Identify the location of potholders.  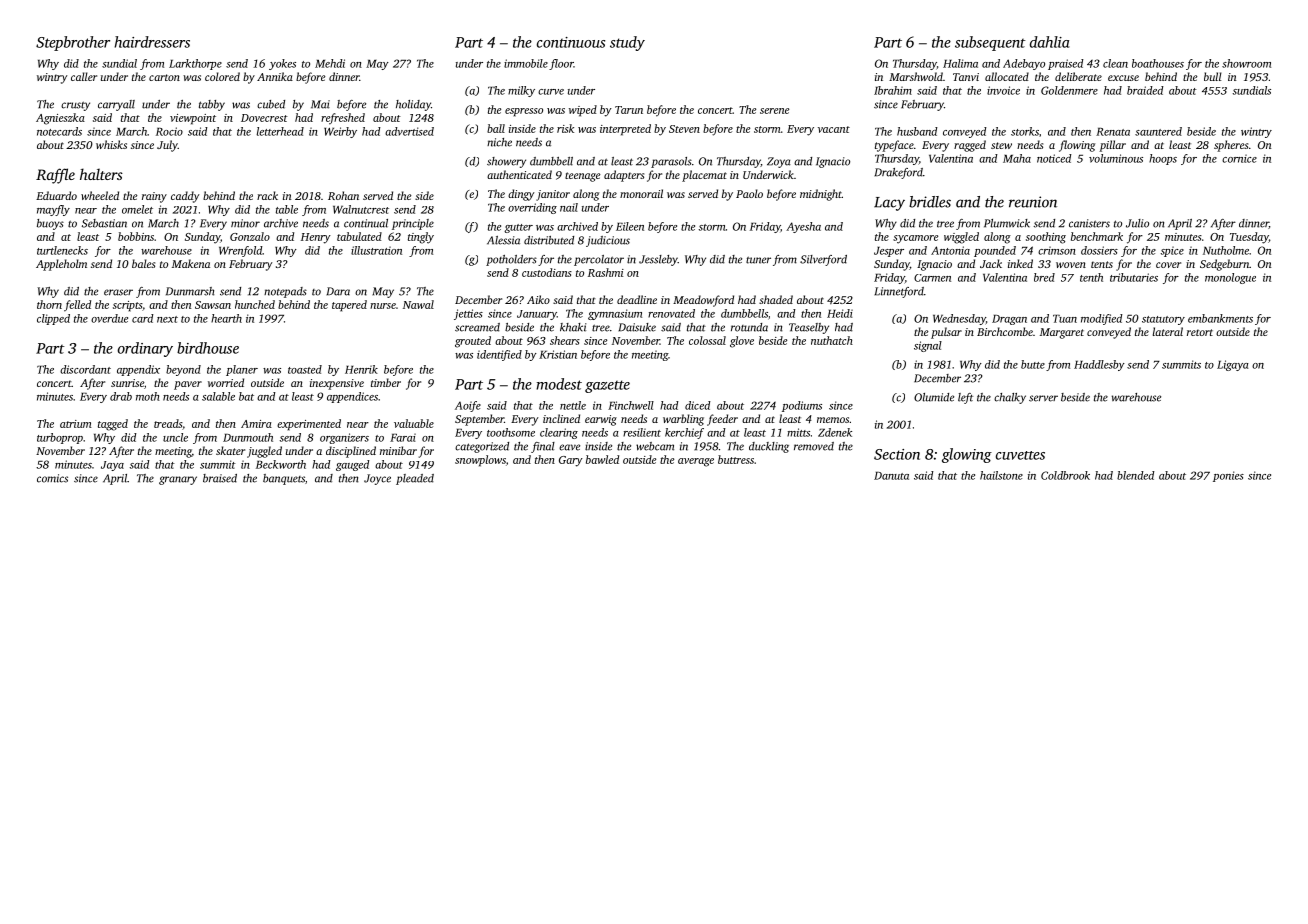
(511, 260).
